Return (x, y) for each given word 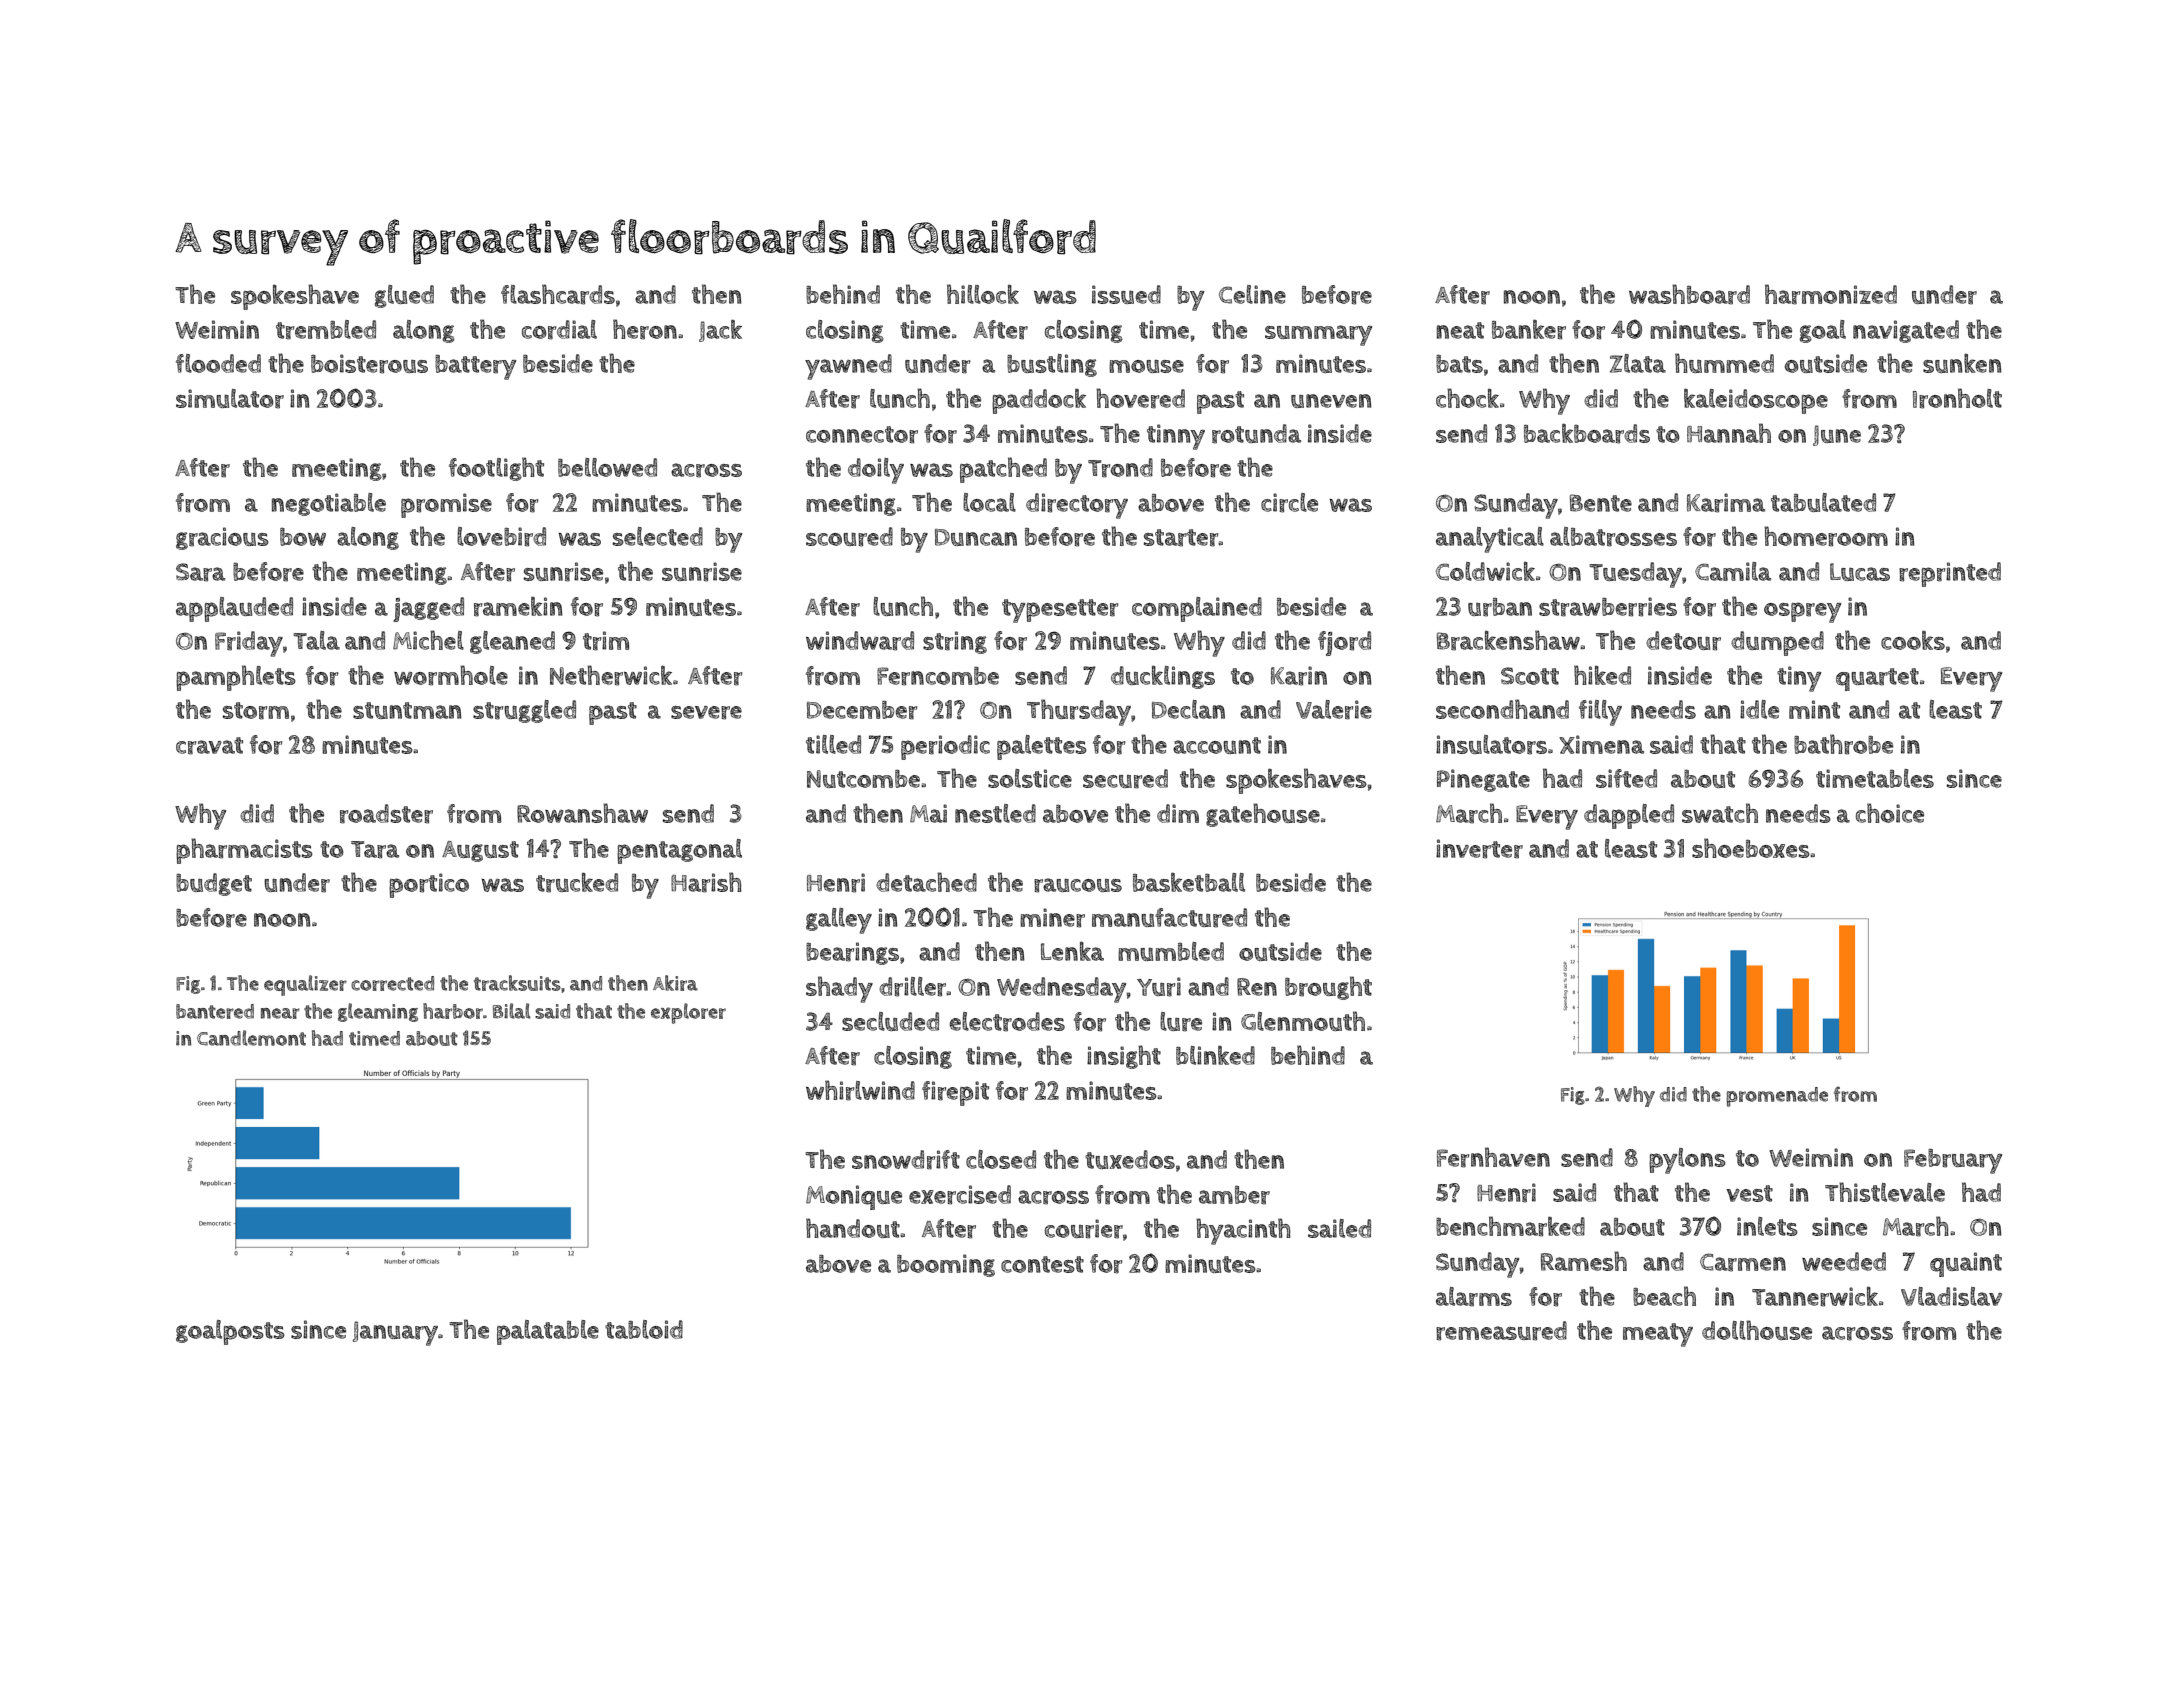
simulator (230, 399)
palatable (548, 1332)
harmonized (1831, 294)
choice (1890, 813)
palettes (1042, 747)
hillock (983, 294)
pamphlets (236, 678)
